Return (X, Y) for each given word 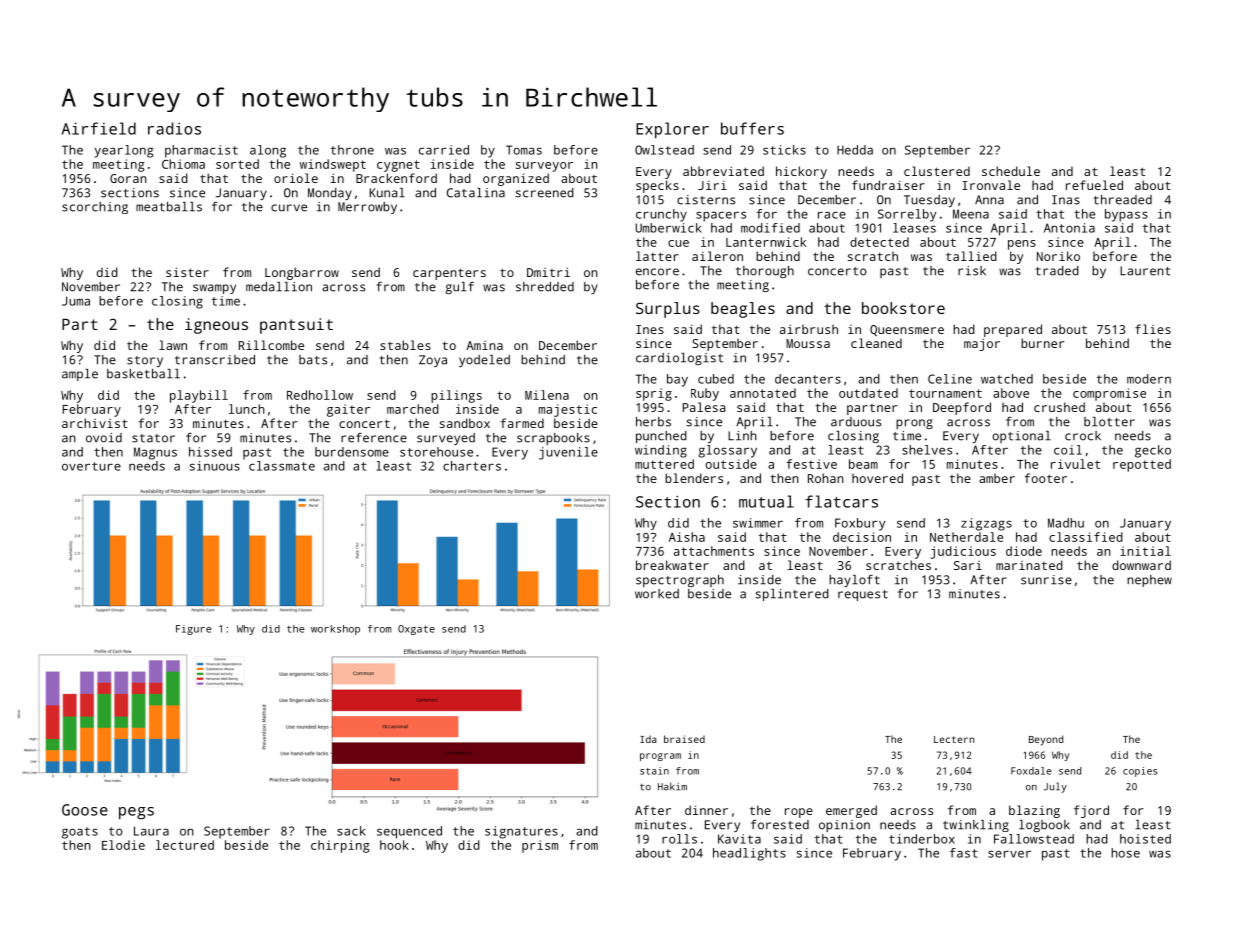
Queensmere (907, 330)
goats (80, 833)
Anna (989, 200)
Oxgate (416, 630)
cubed (716, 379)
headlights (749, 854)
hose (1125, 853)
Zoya (433, 361)
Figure (193, 630)
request (863, 595)
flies (1153, 329)
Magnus (155, 453)
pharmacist (201, 151)
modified (770, 228)
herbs (653, 422)
